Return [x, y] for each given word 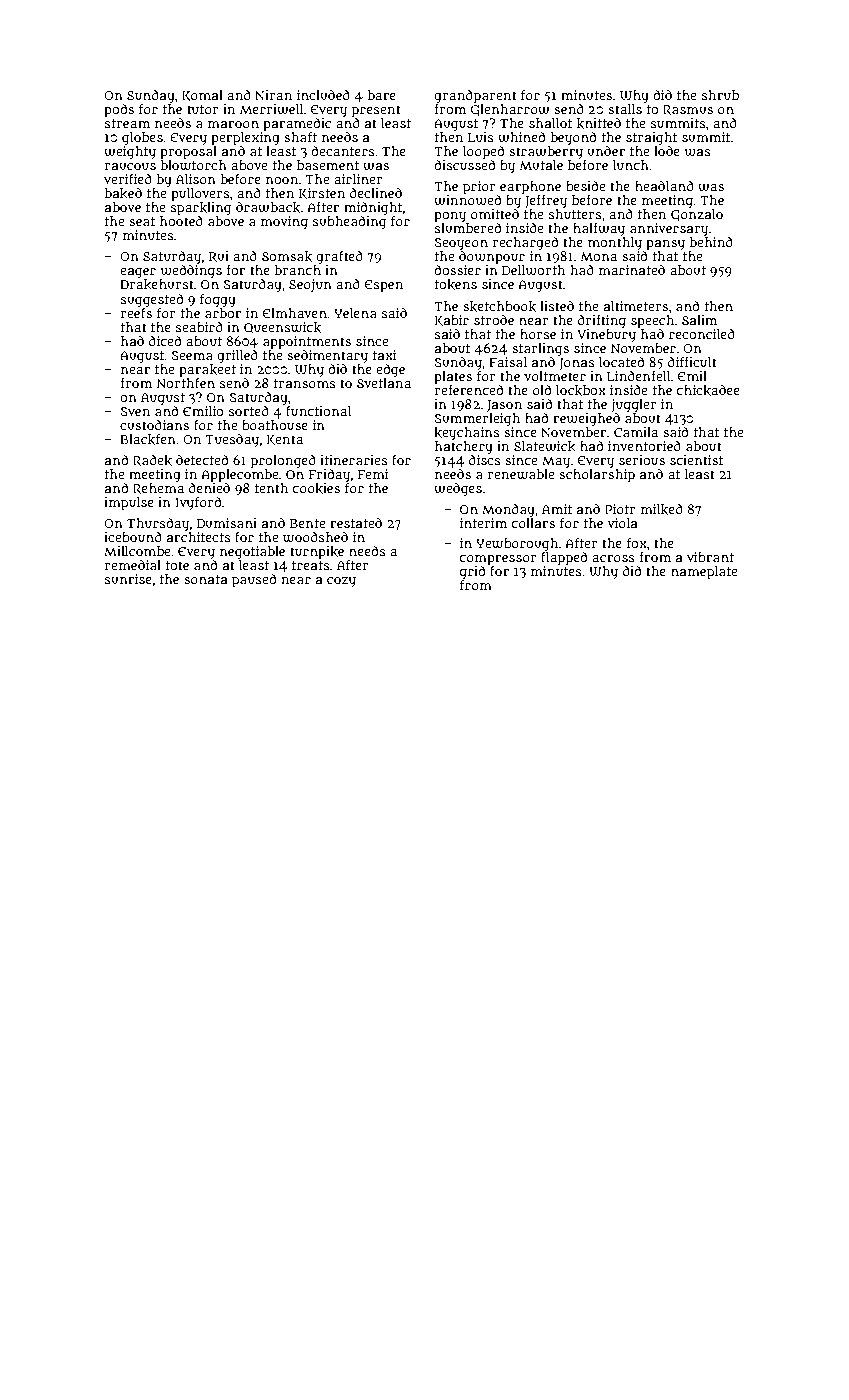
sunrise [128, 579]
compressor [498, 559]
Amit [557, 509]
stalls [625, 109]
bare [381, 95]
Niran [273, 95]
